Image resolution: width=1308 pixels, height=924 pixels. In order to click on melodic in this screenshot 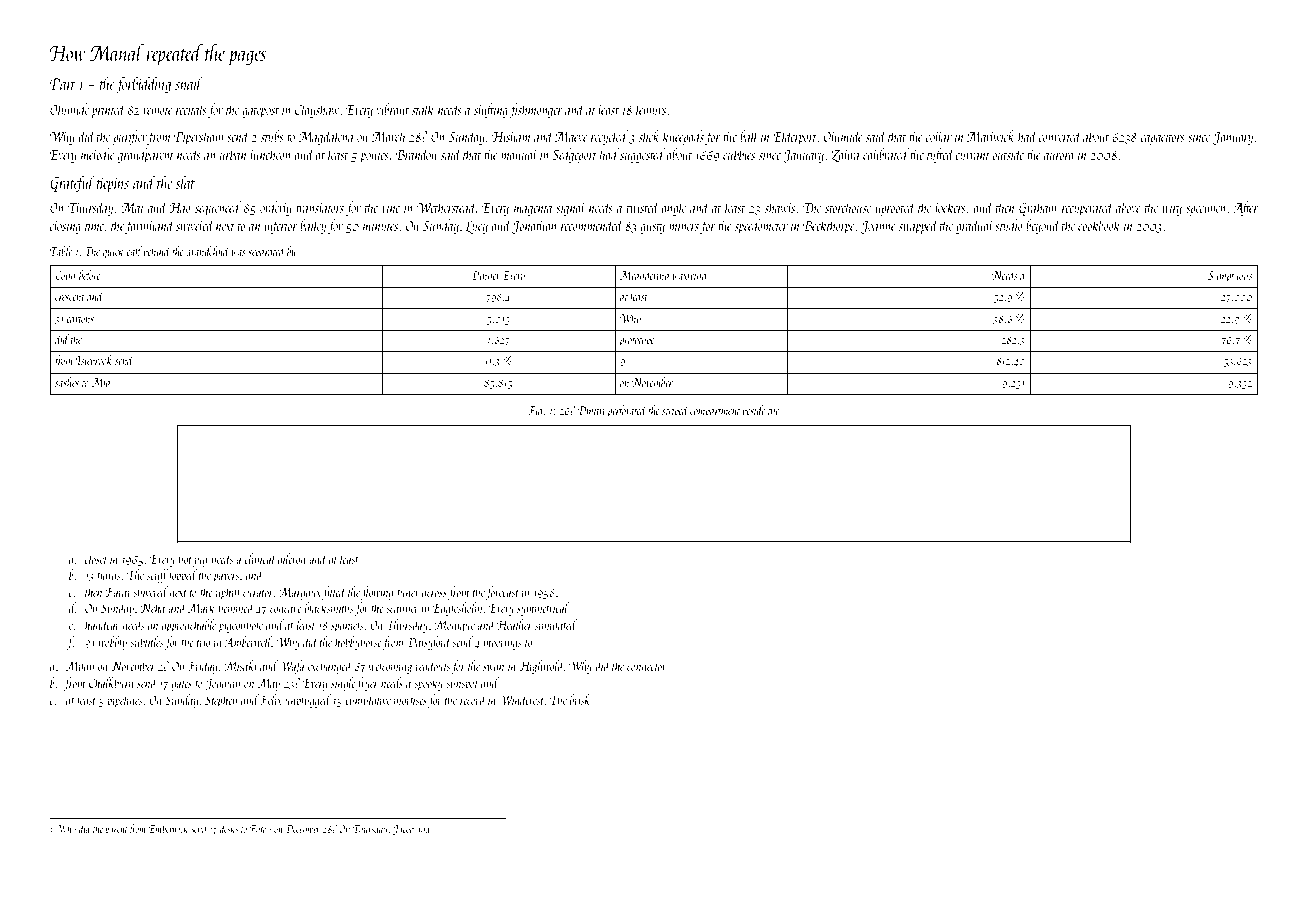, I will do `click(98, 154)`.
